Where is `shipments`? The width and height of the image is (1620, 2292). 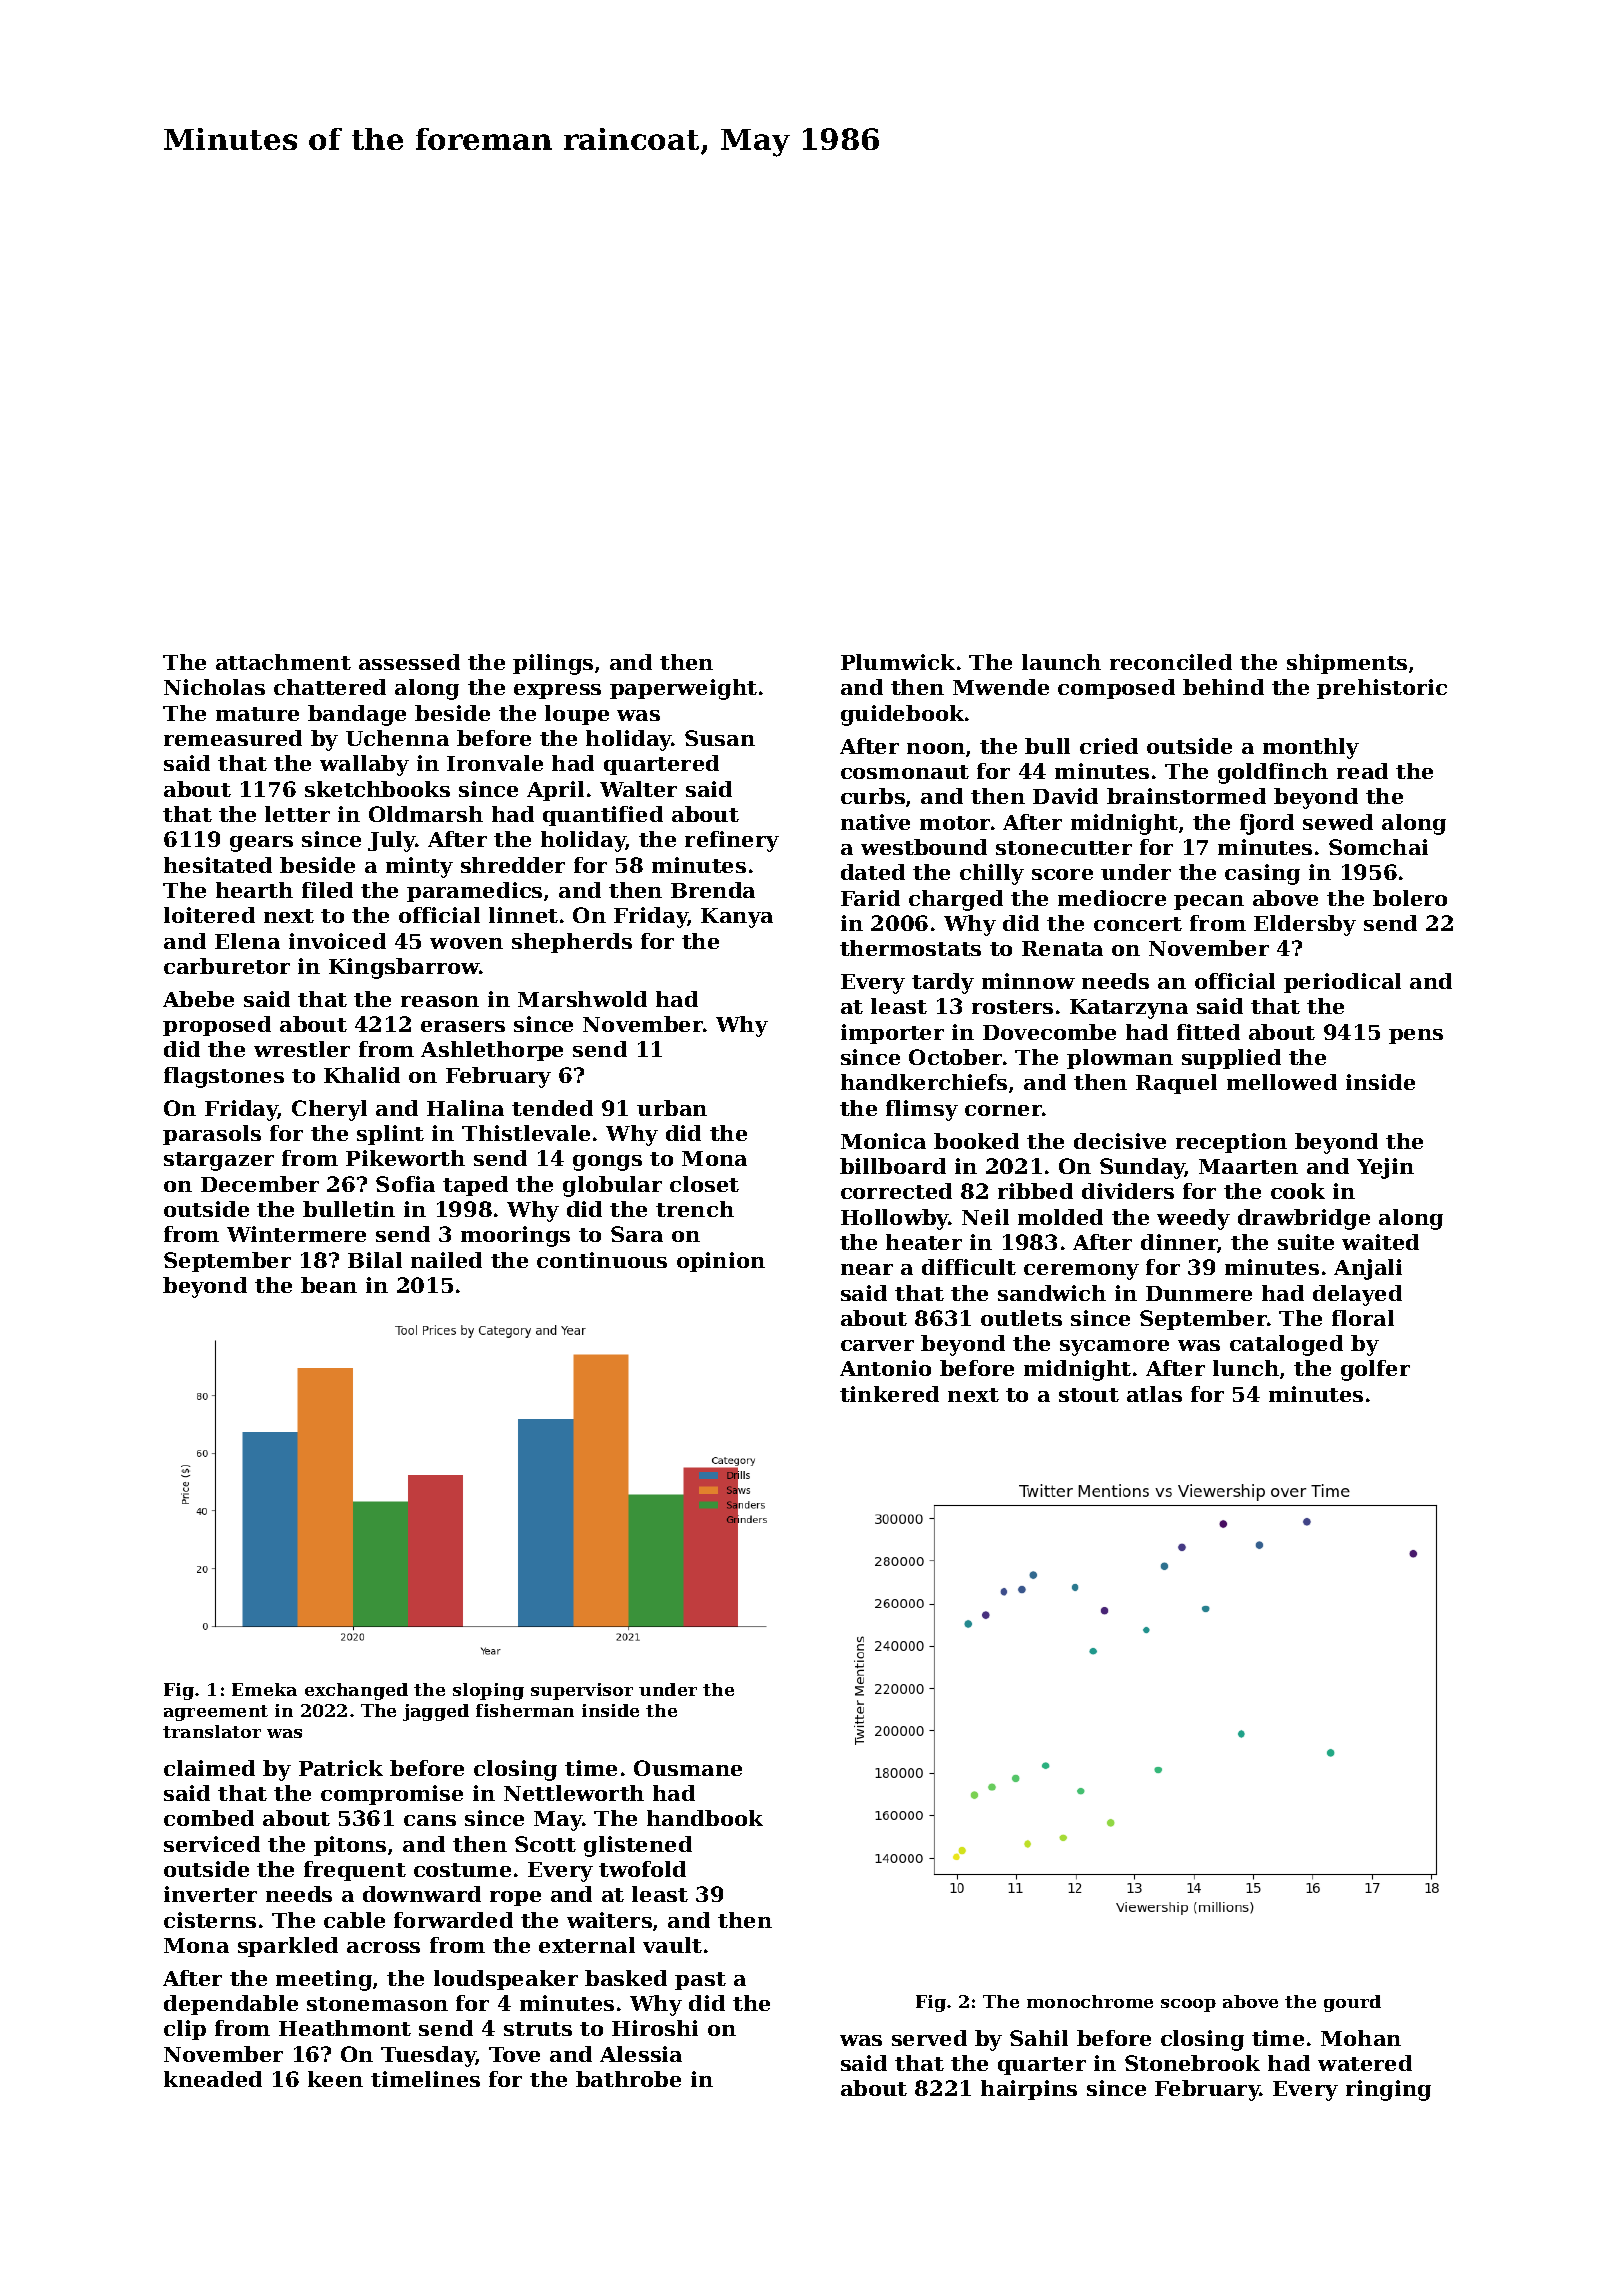 shipments is located at coordinates (1347, 664).
